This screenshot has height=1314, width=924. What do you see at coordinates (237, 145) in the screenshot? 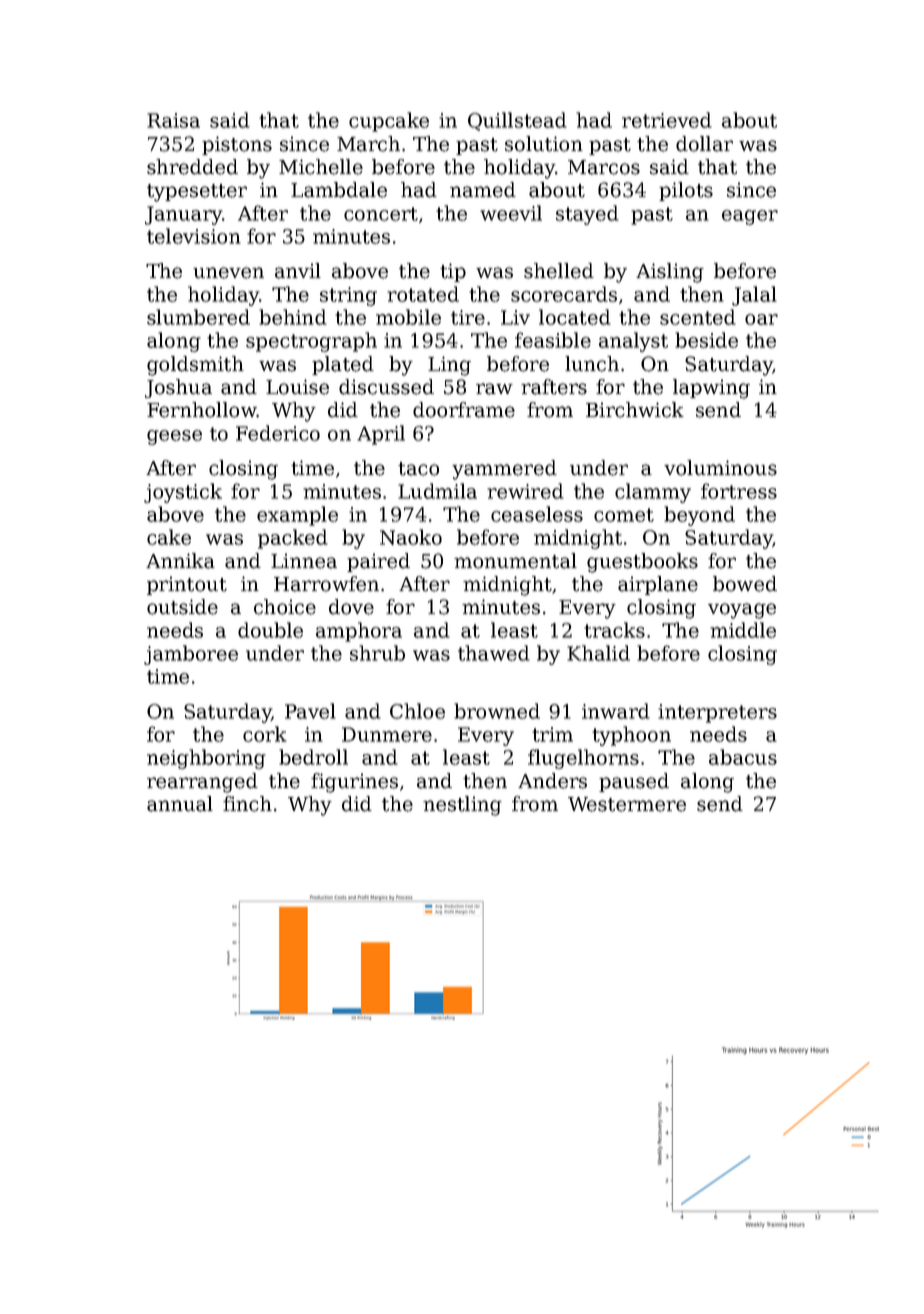
I see `pistons` at bounding box center [237, 145].
